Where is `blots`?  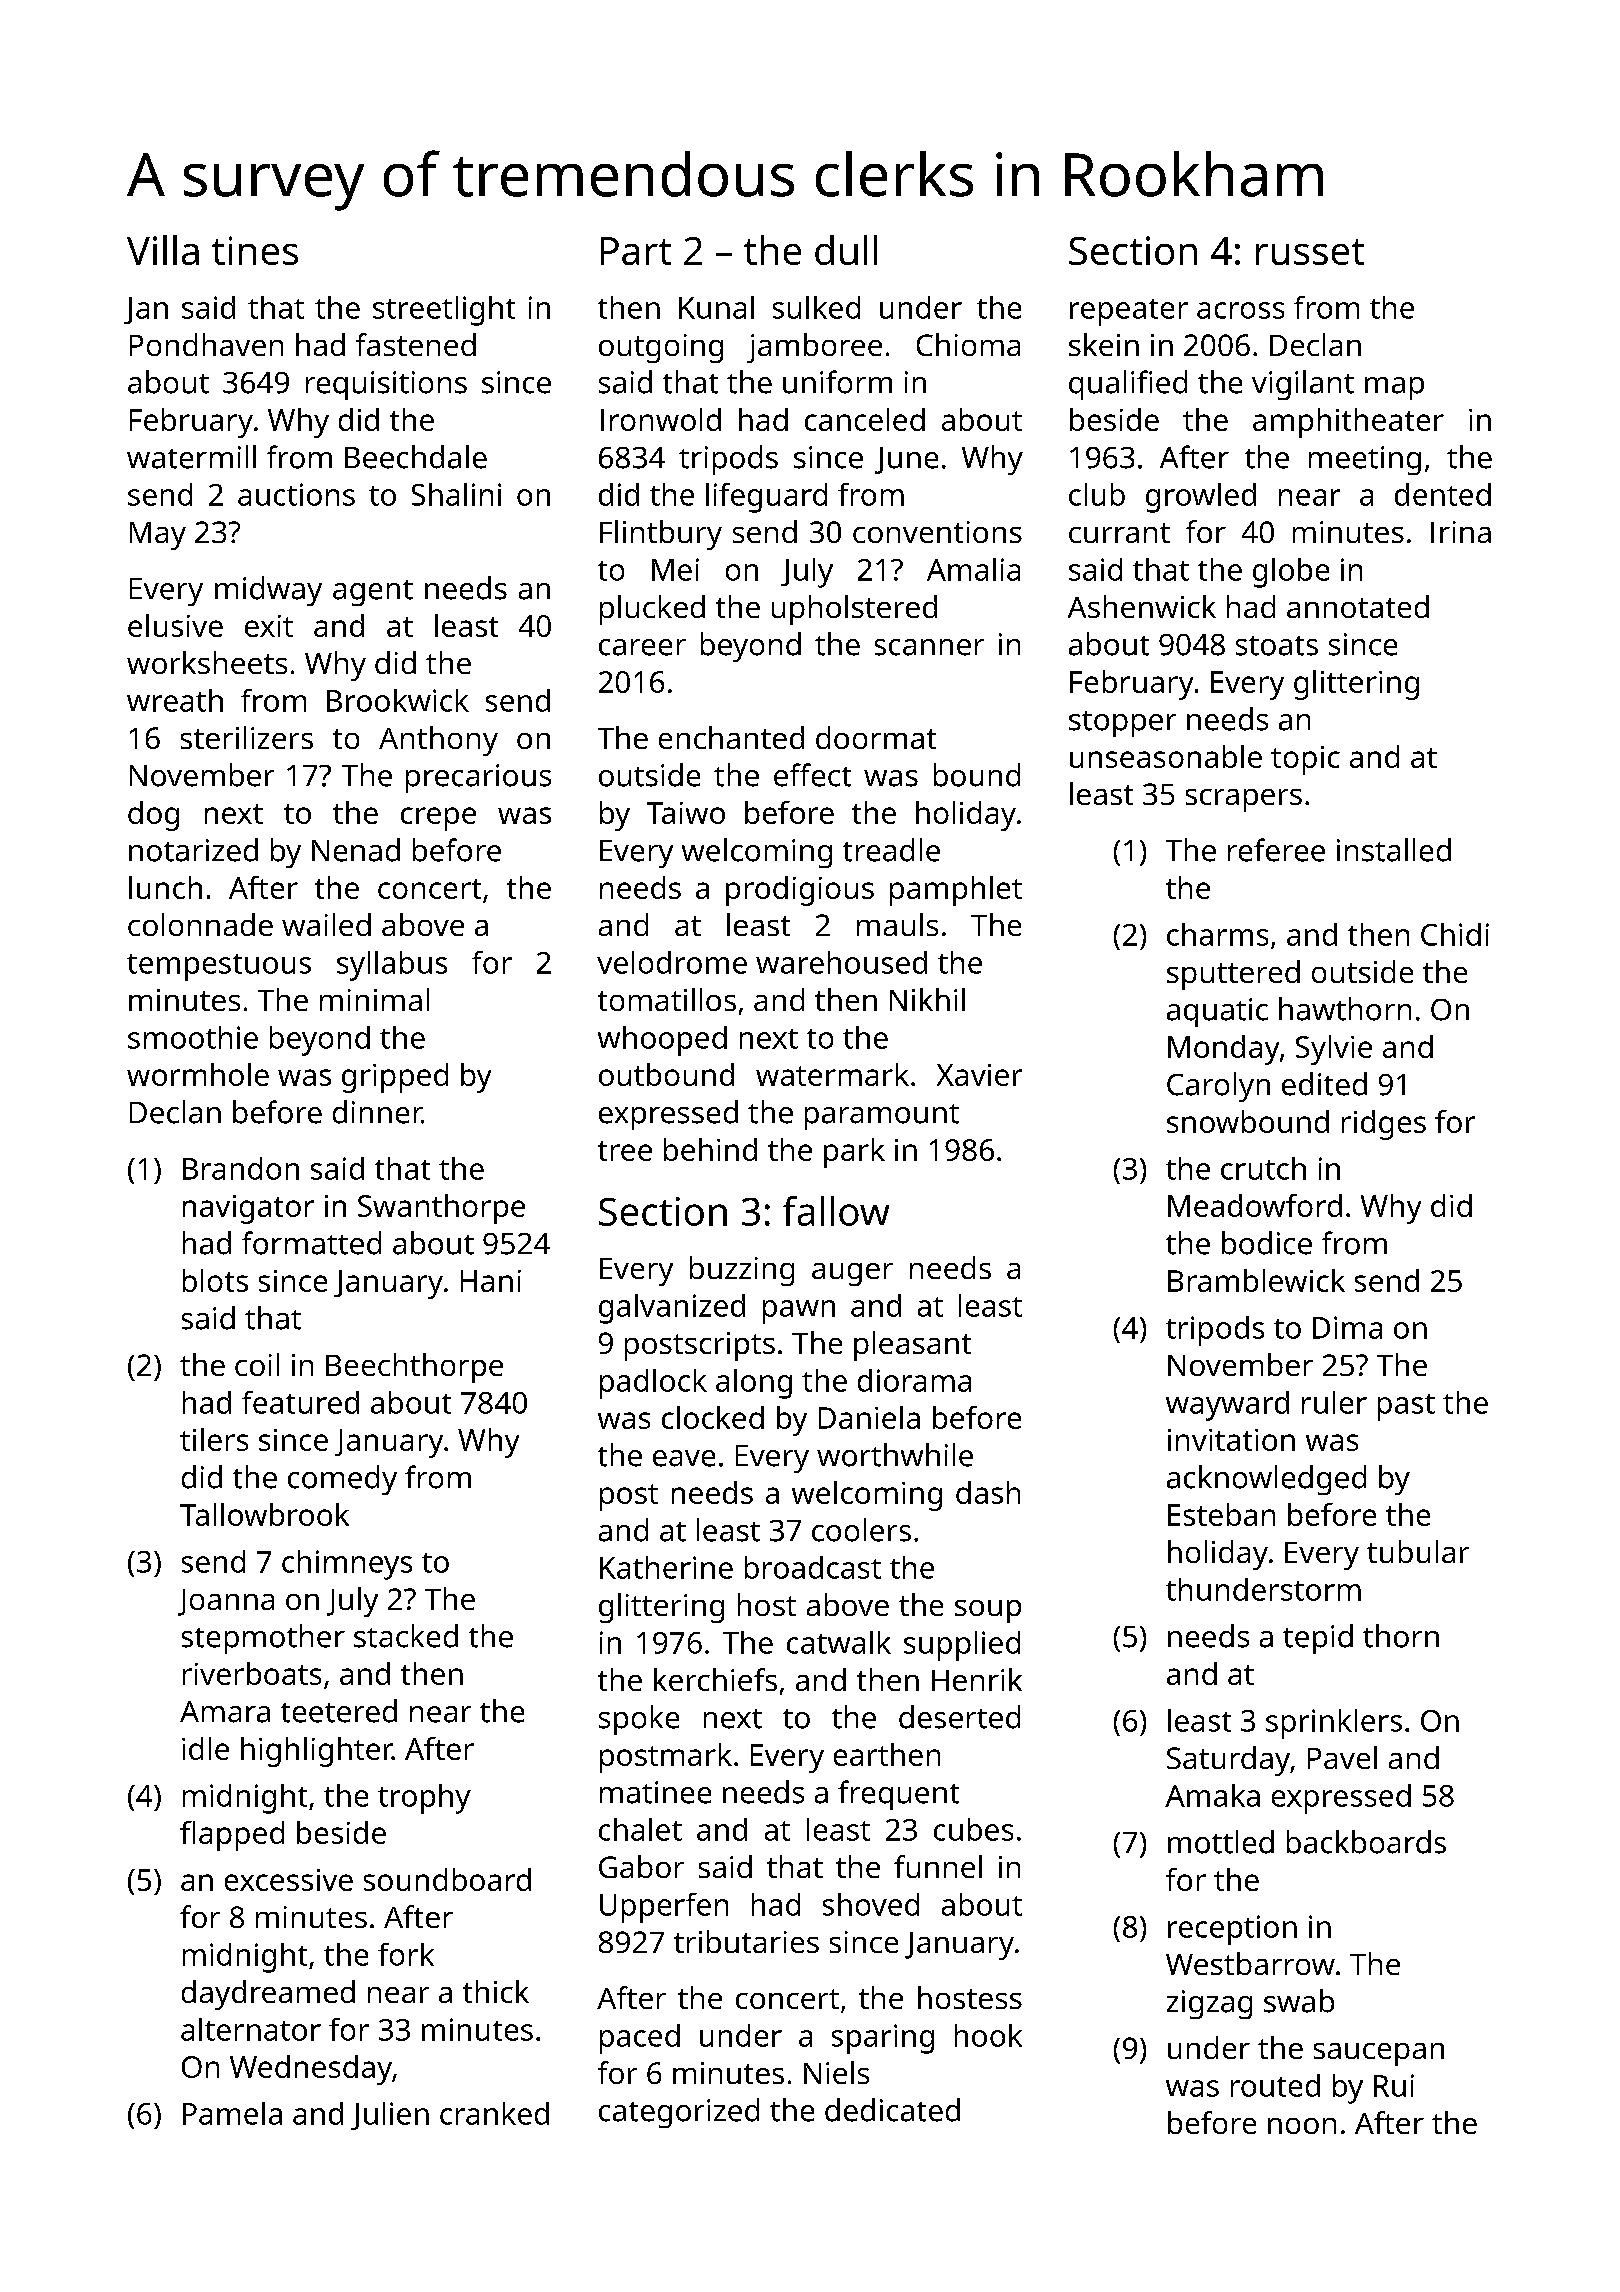
blots is located at coordinates (215, 1280).
